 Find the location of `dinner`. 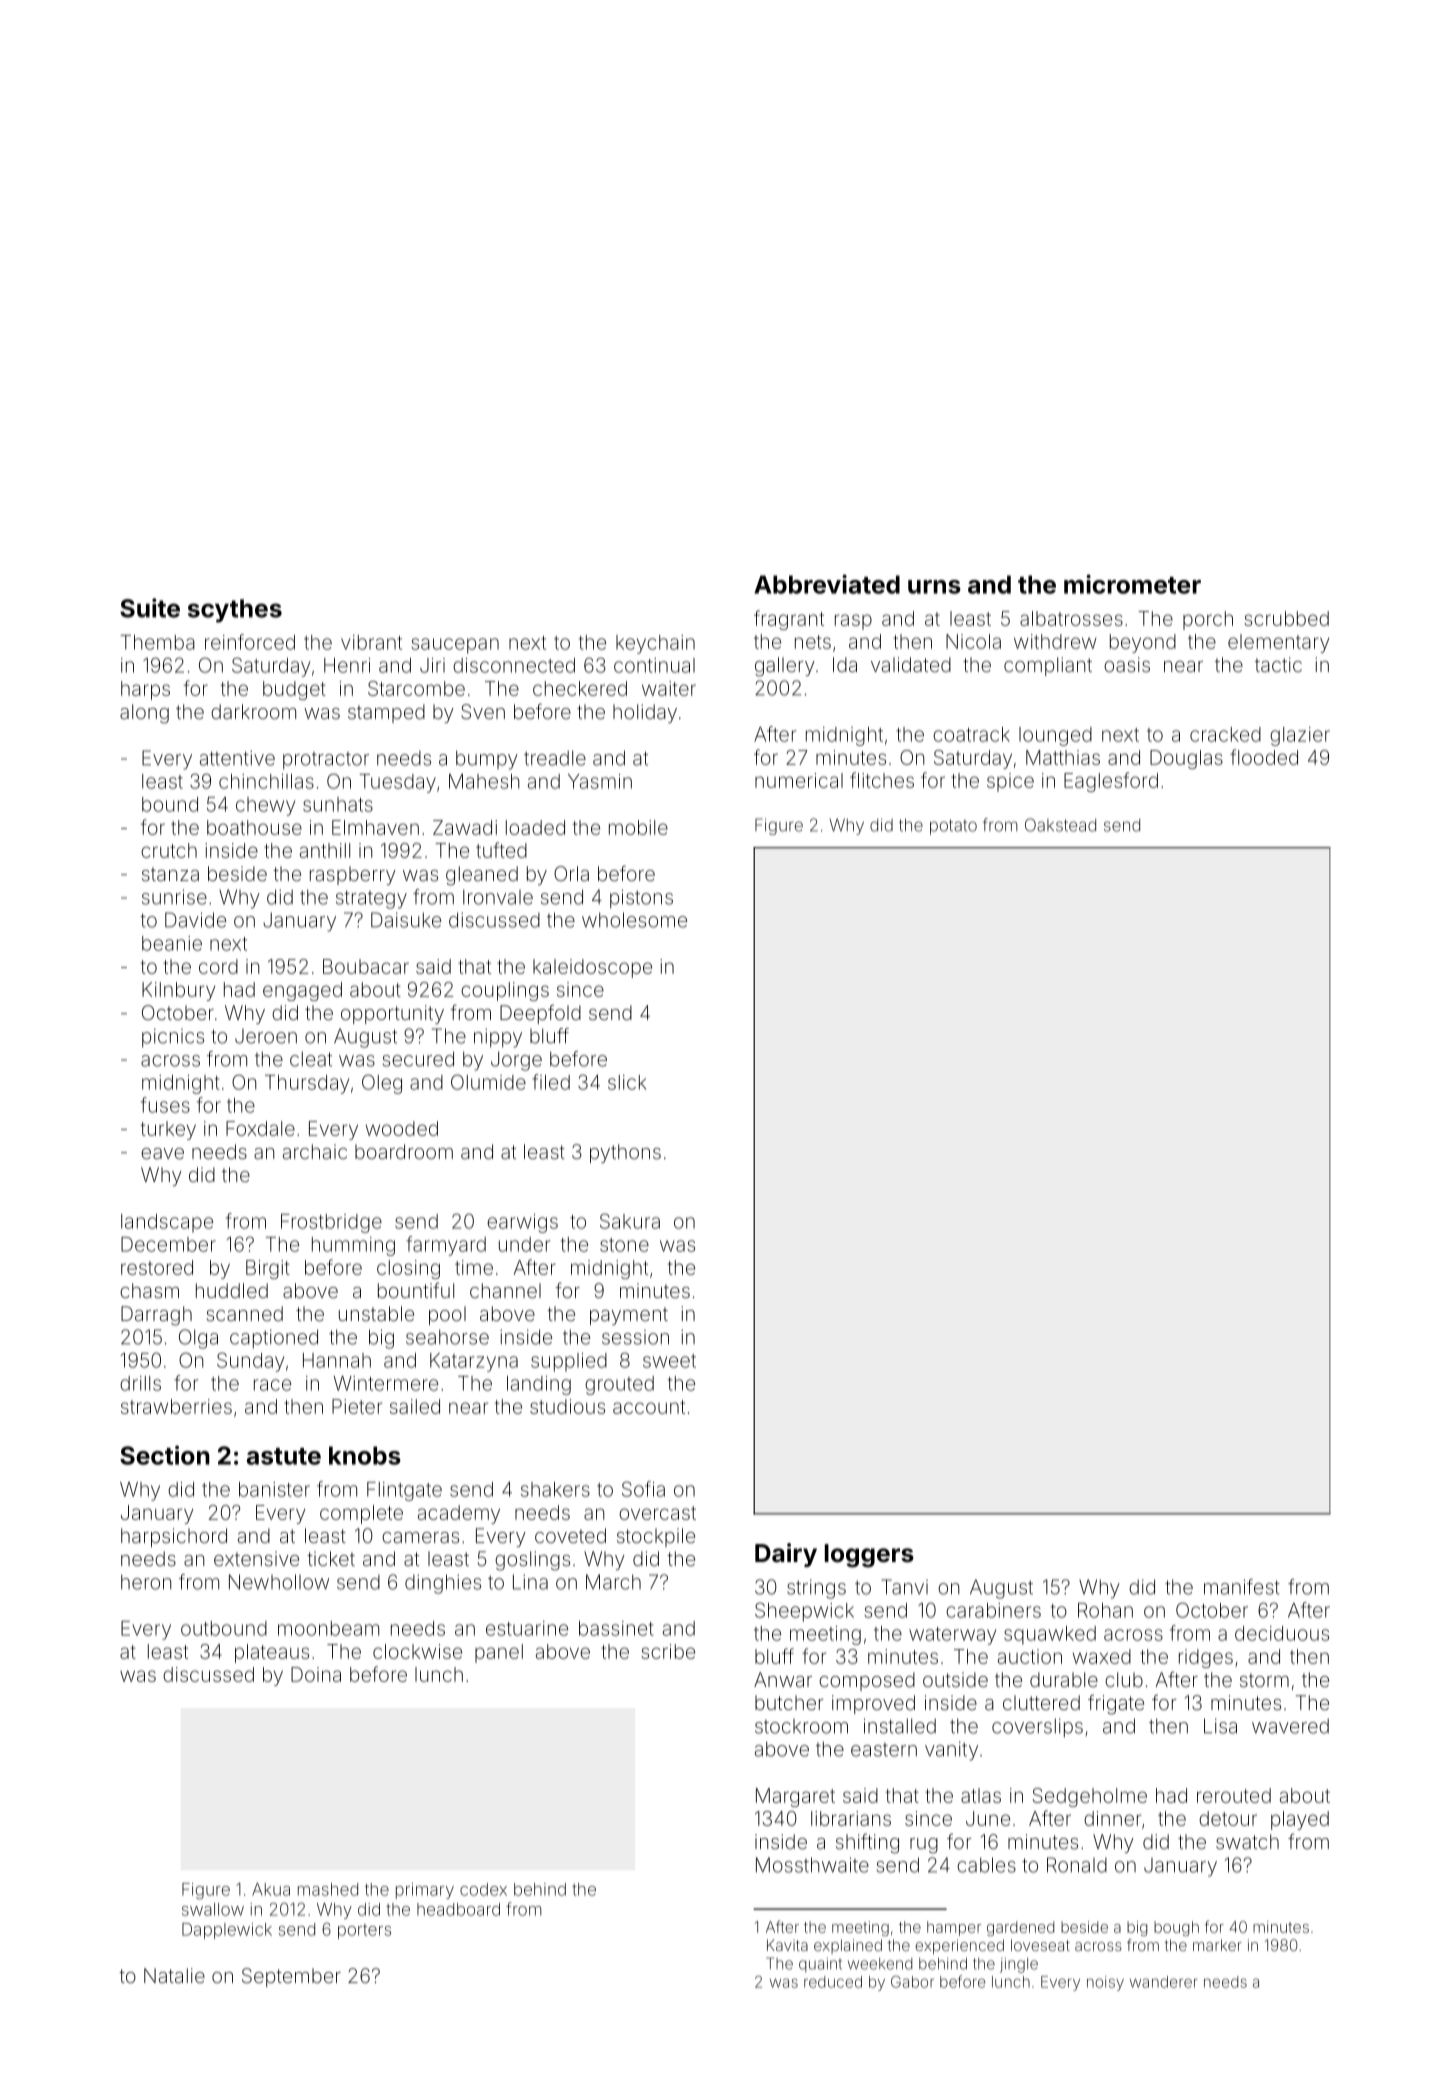

dinner is located at coordinates (1112, 1818).
